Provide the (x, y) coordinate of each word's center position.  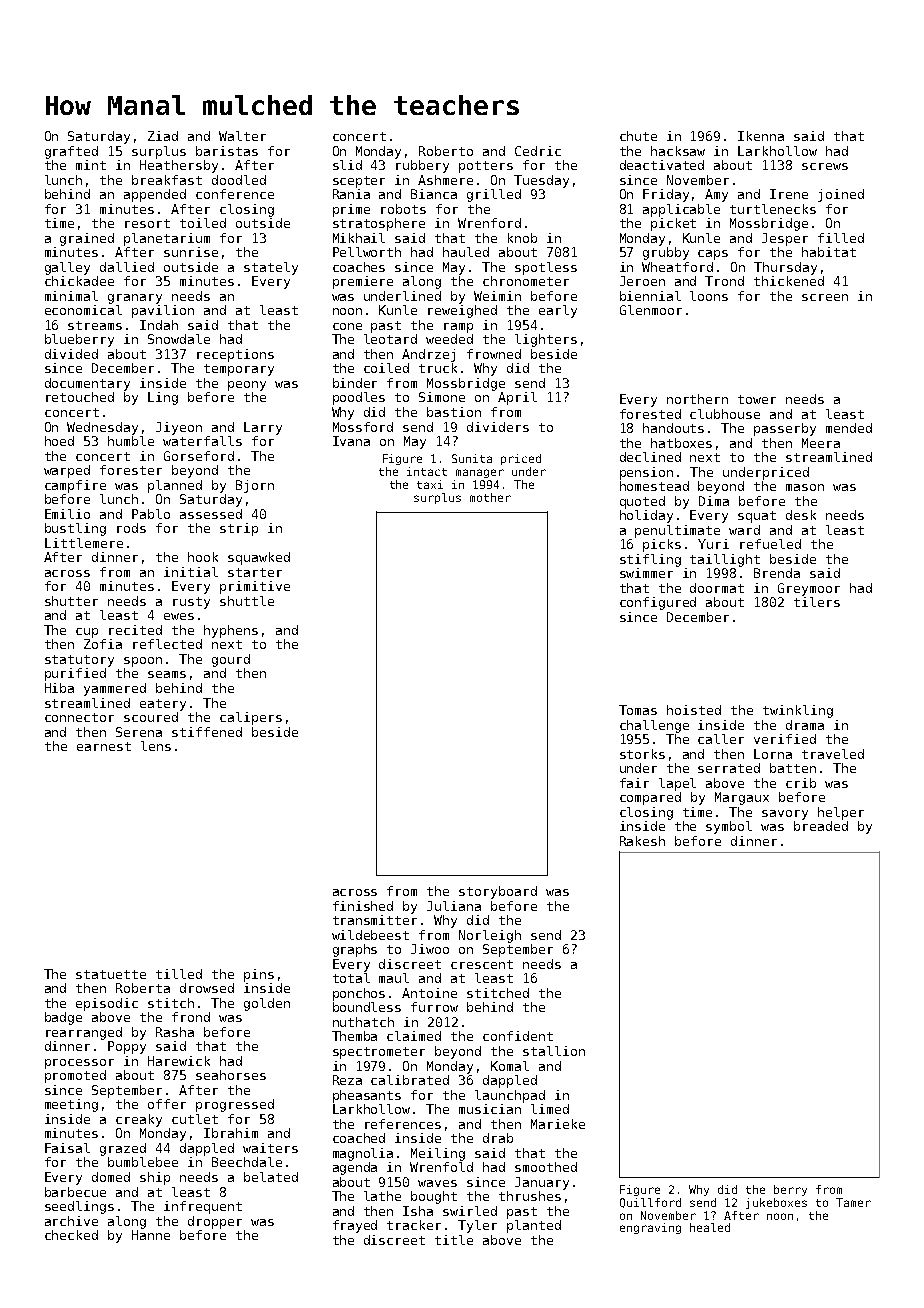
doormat (717, 588)
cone (347, 326)
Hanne (151, 1235)
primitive (255, 587)
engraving (650, 1228)
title (454, 1240)
